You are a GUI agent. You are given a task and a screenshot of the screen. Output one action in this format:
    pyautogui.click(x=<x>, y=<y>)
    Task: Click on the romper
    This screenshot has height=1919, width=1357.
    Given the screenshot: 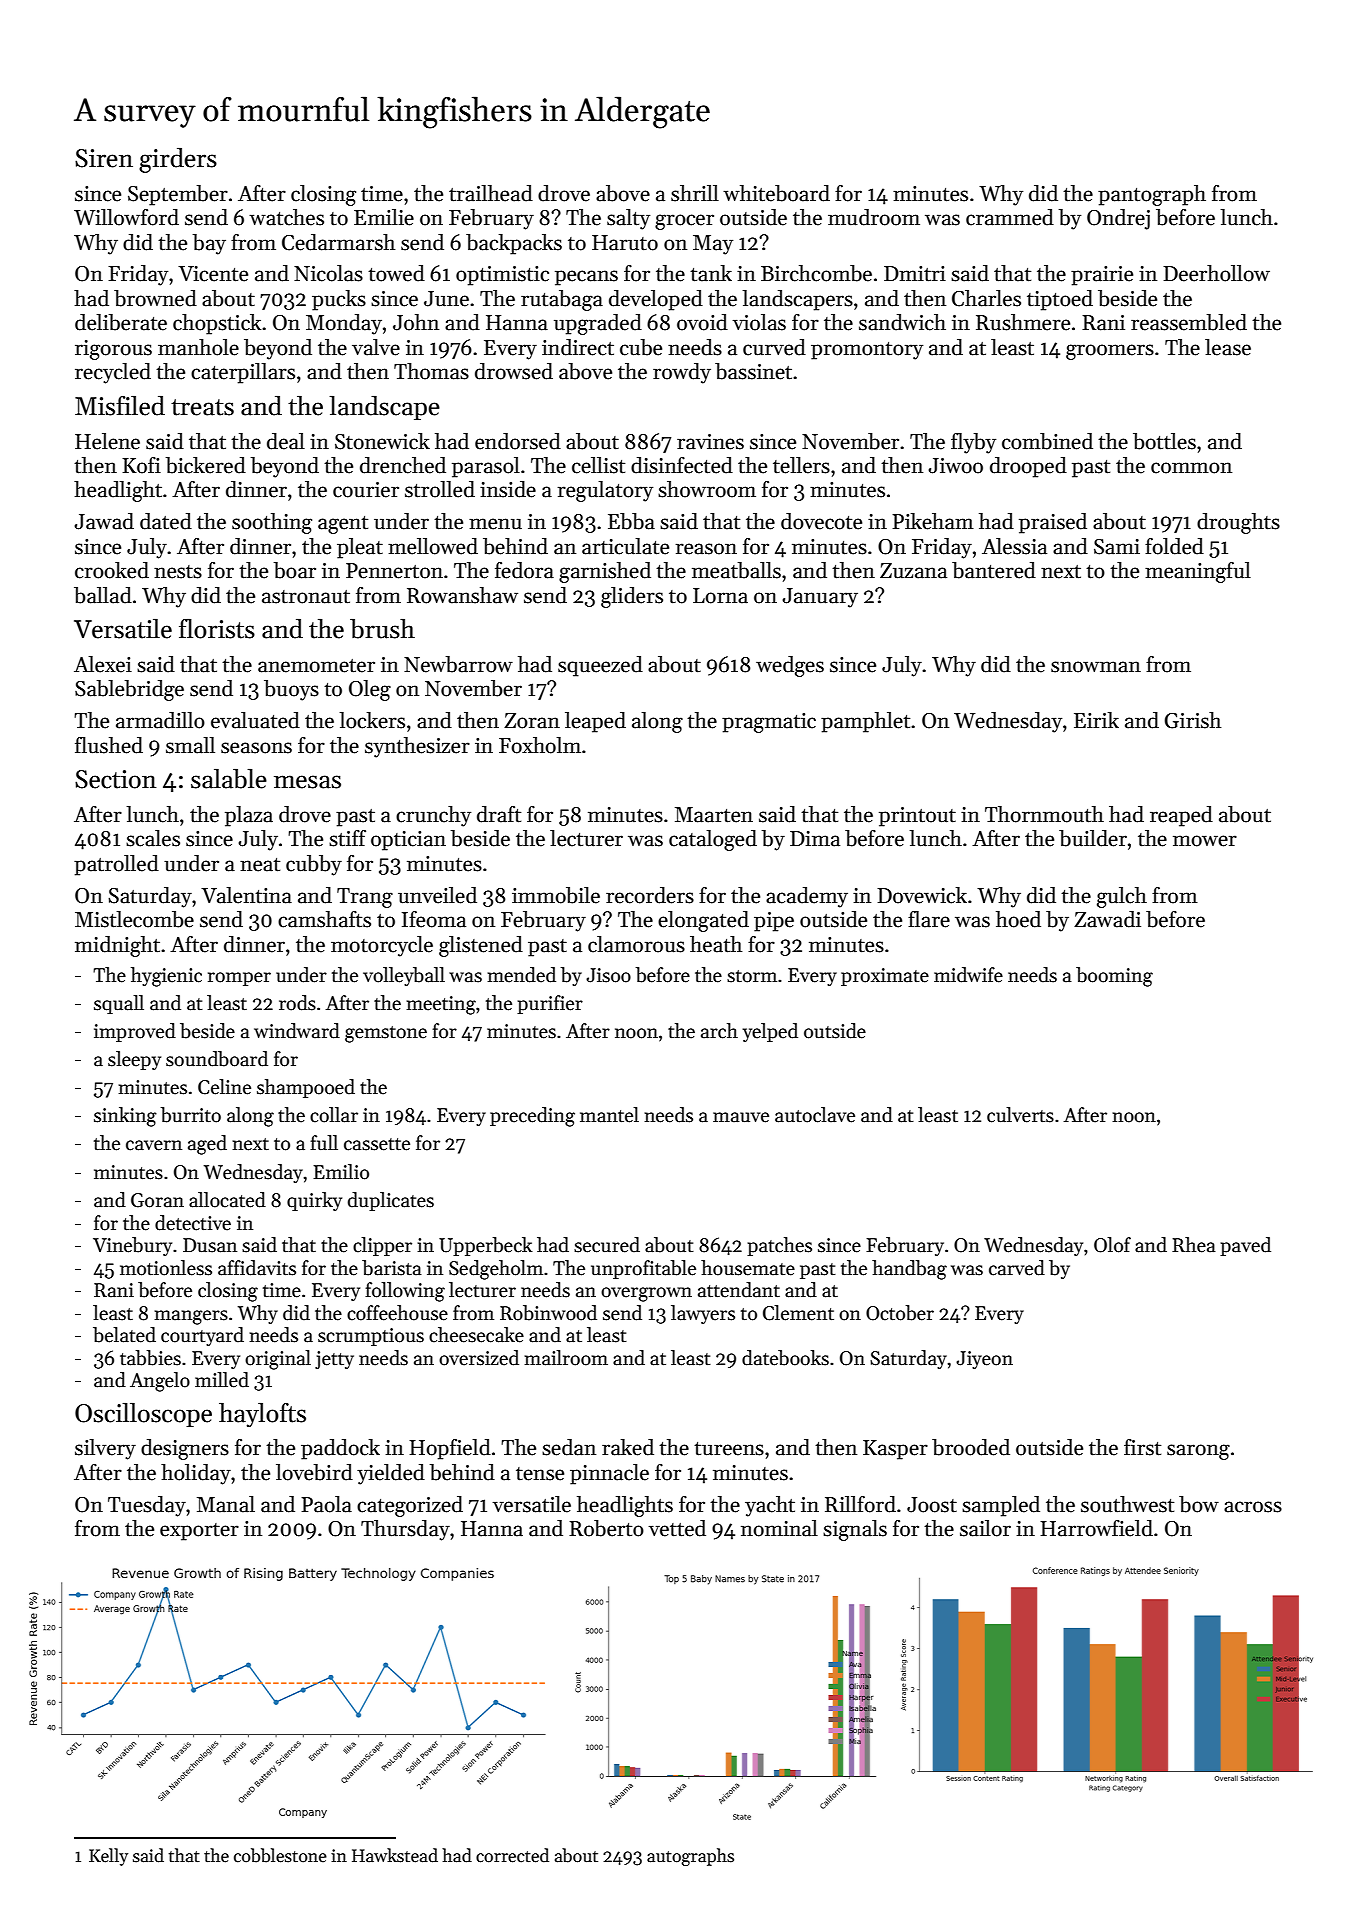 What is the action you would take?
    pyautogui.click(x=239, y=979)
